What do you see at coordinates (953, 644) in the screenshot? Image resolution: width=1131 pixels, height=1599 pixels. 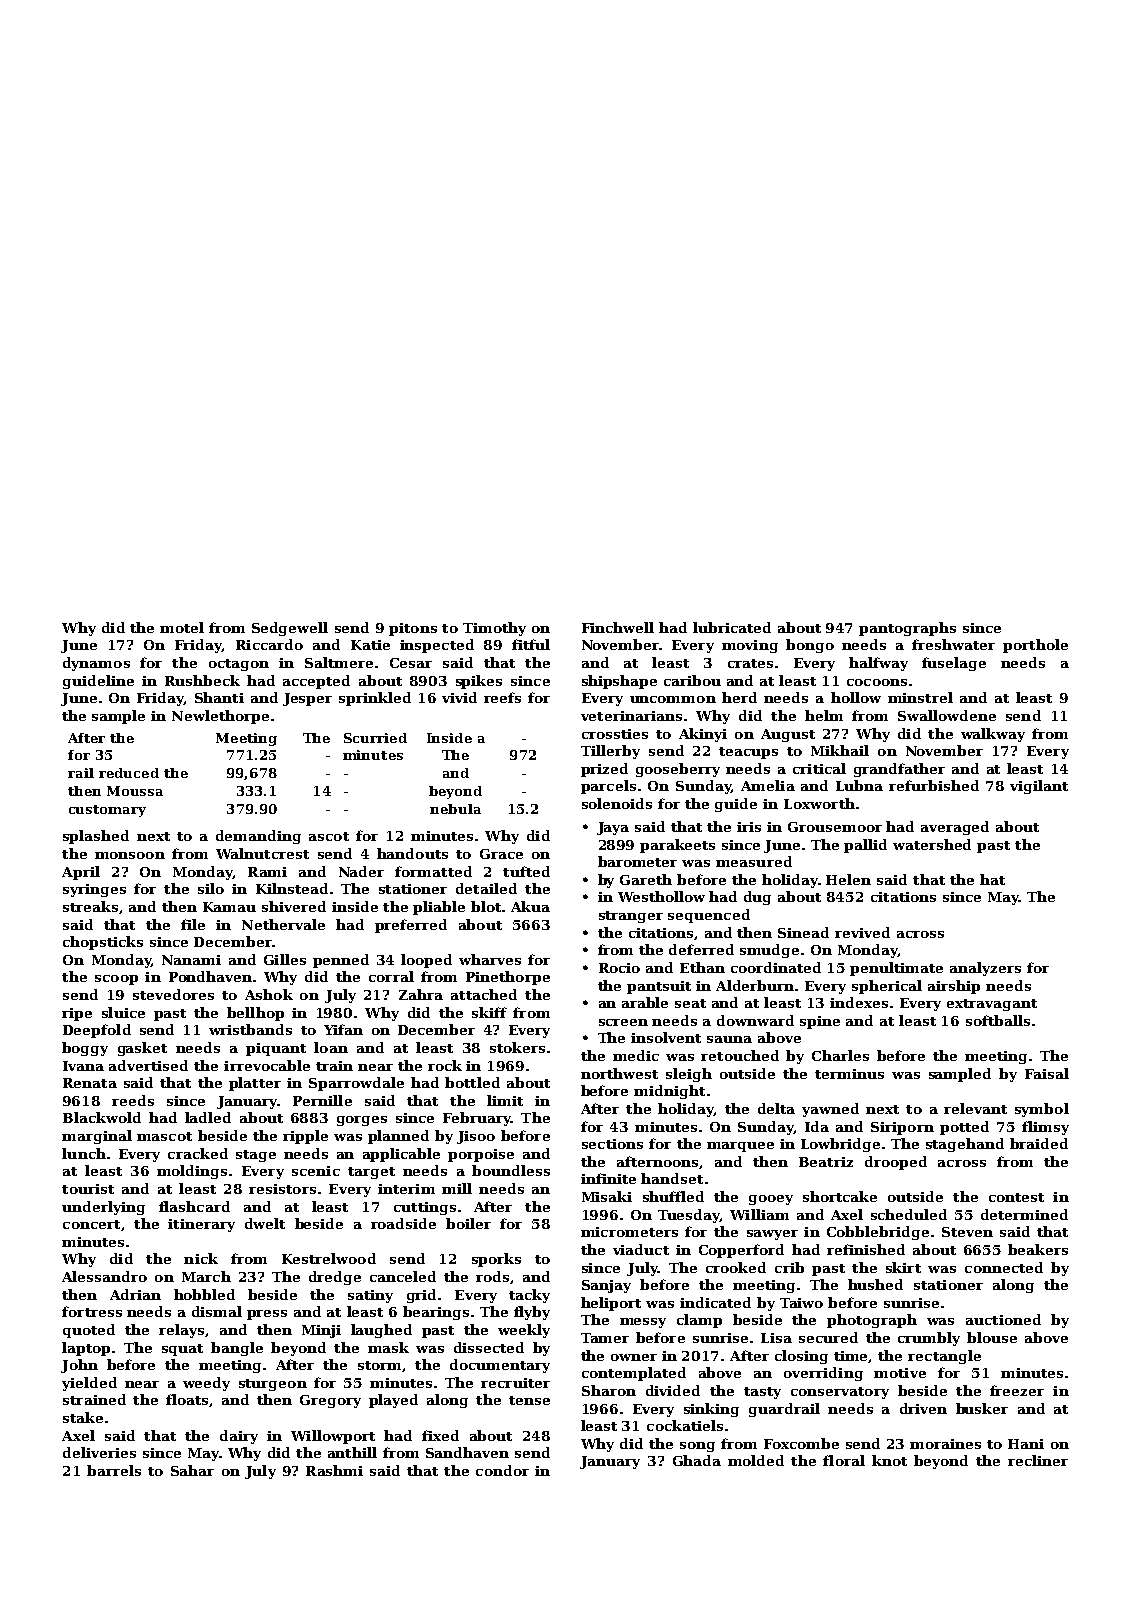 I see `freshwater` at bounding box center [953, 644].
